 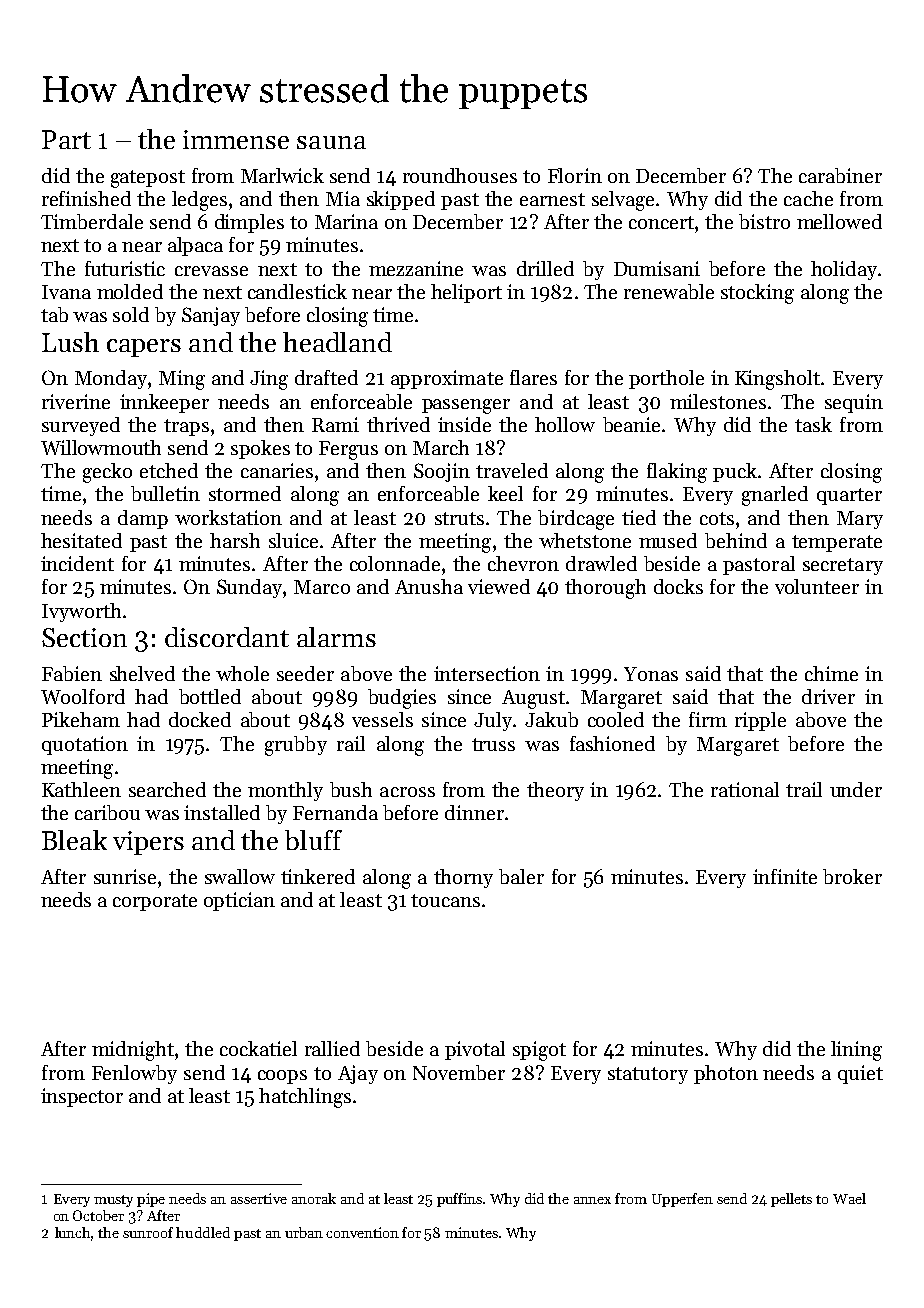 I want to click on concert, so click(x=661, y=222).
